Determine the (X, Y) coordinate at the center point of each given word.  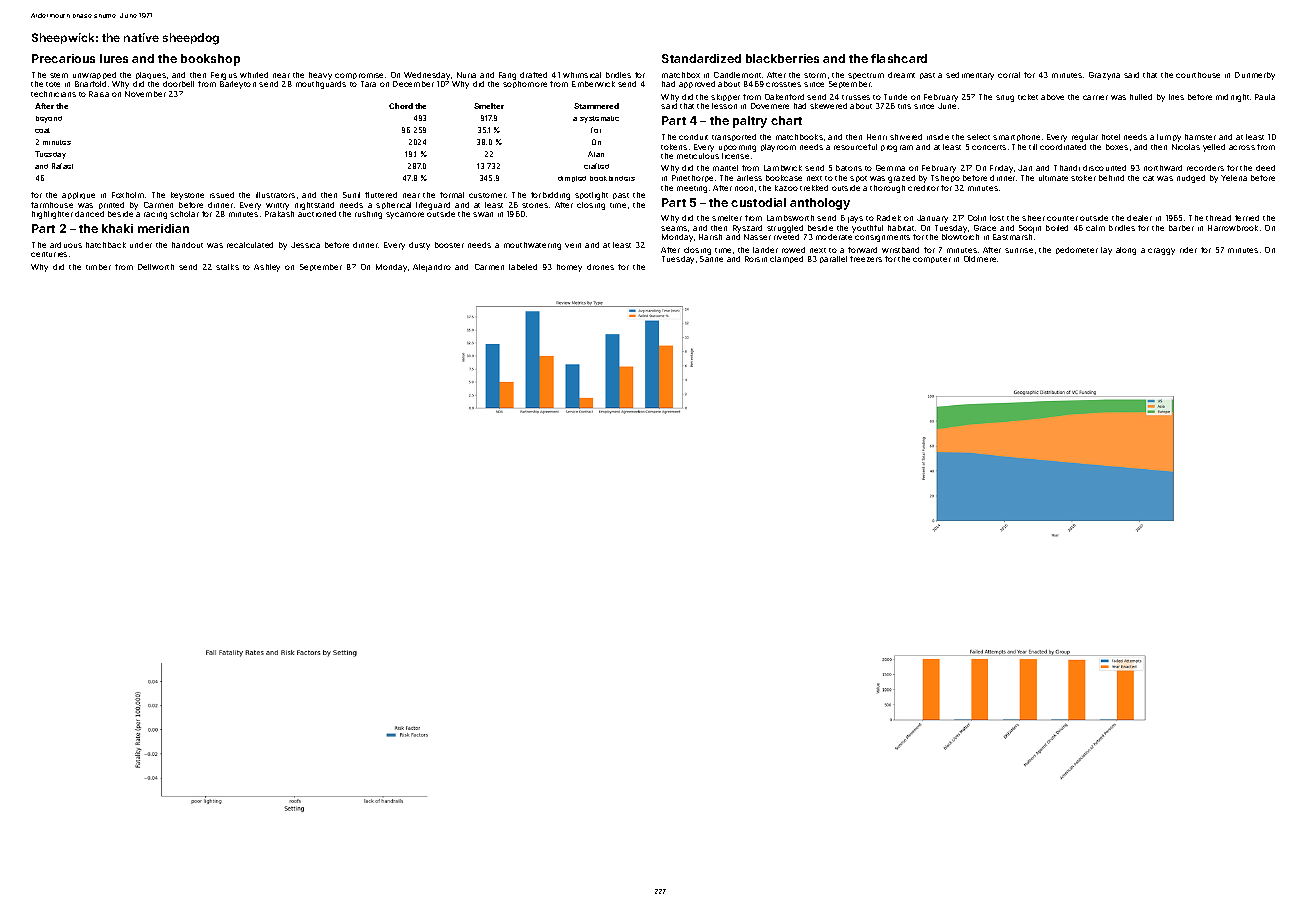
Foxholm (128, 195)
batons (849, 168)
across (1242, 147)
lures (114, 58)
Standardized (701, 58)
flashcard (899, 58)
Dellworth (156, 267)
